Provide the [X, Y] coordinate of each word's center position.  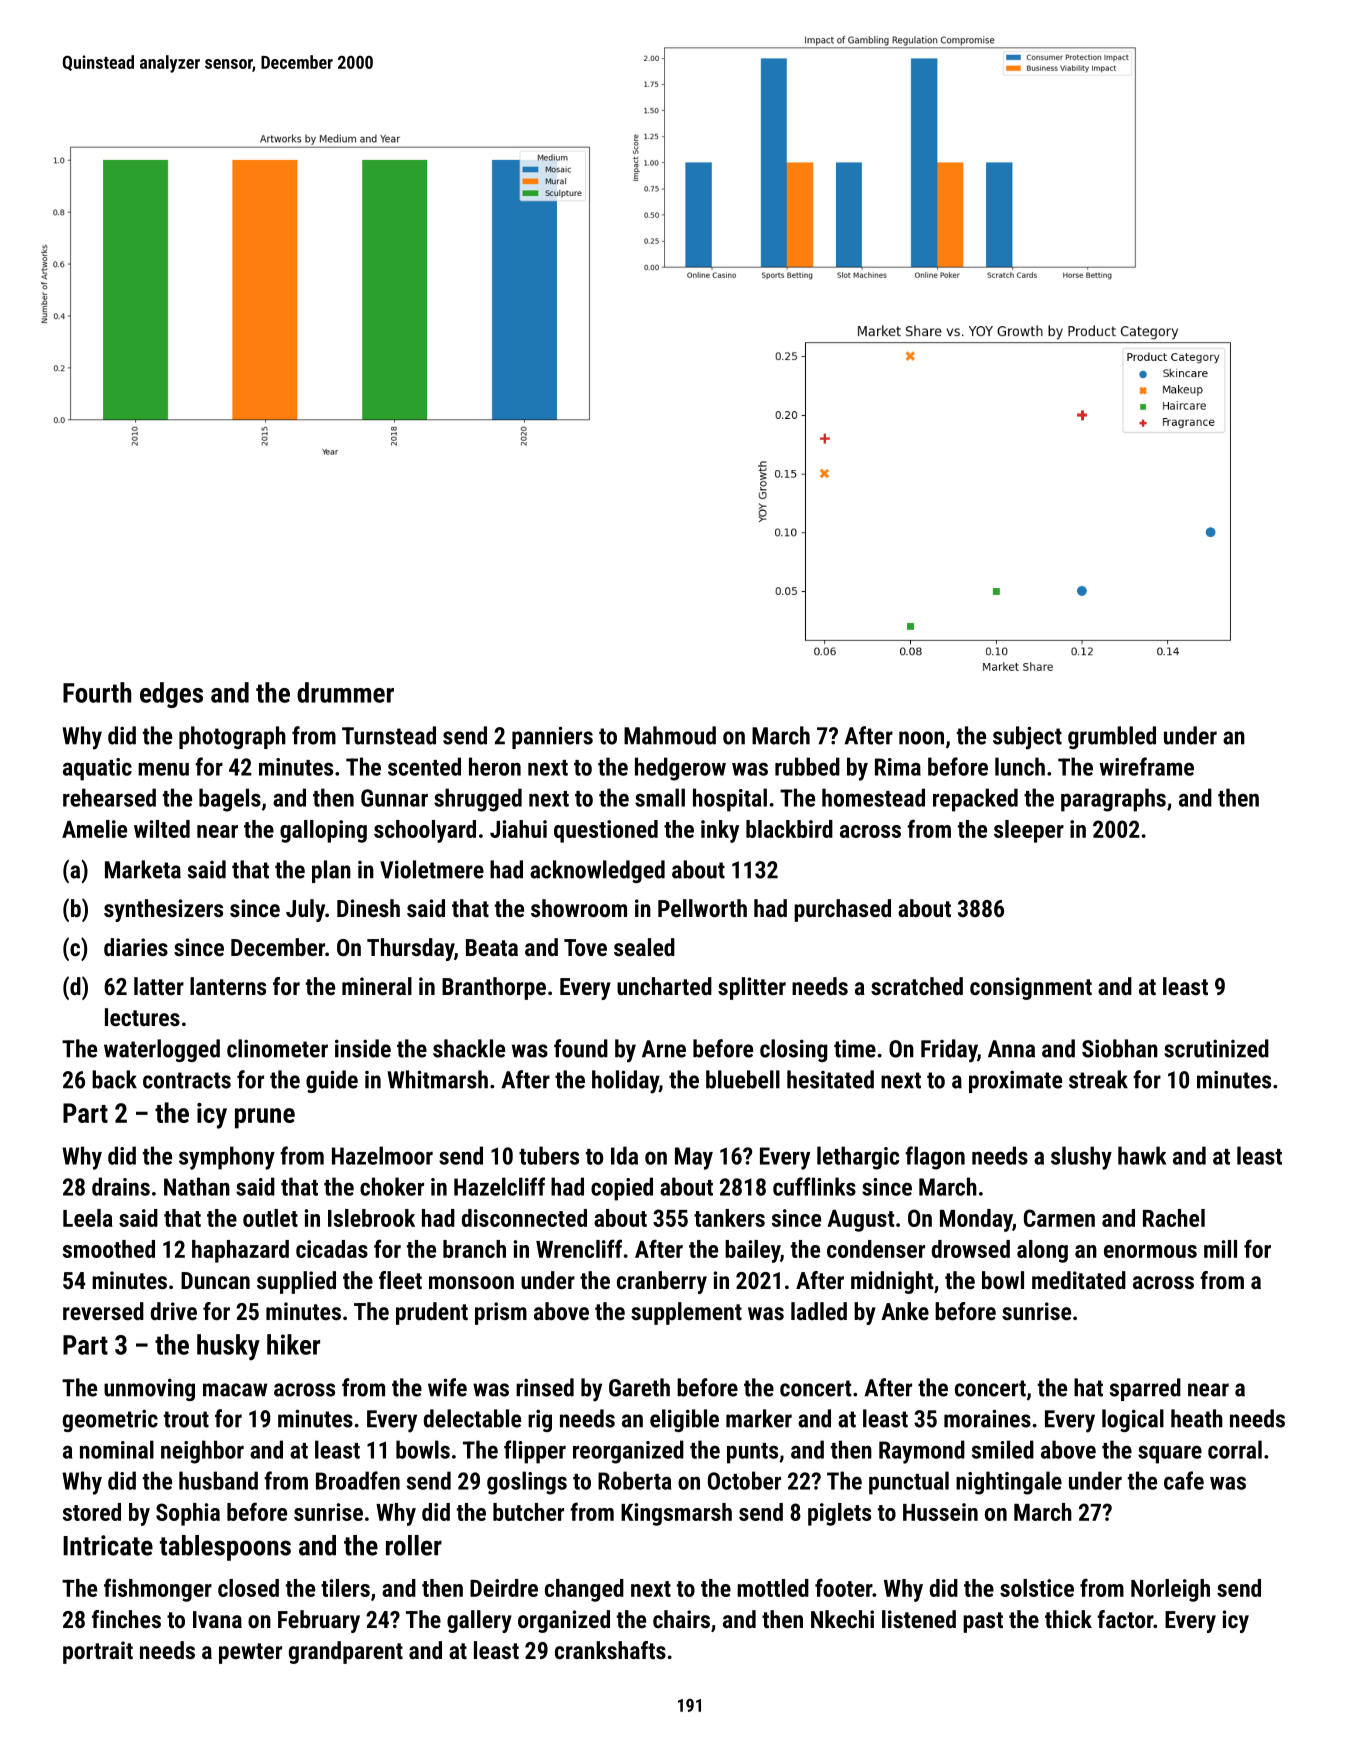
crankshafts [610, 1650]
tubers [549, 1155]
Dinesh [368, 908]
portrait [98, 1652]
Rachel [1174, 1218]
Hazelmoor [382, 1155]
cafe [1184, 1480]
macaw [235, 1390]
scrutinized [1216, 1048]
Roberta [634, 1480]
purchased [842, 910]
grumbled [1112, 737]
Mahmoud [670, 735]
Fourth [97, 692]
